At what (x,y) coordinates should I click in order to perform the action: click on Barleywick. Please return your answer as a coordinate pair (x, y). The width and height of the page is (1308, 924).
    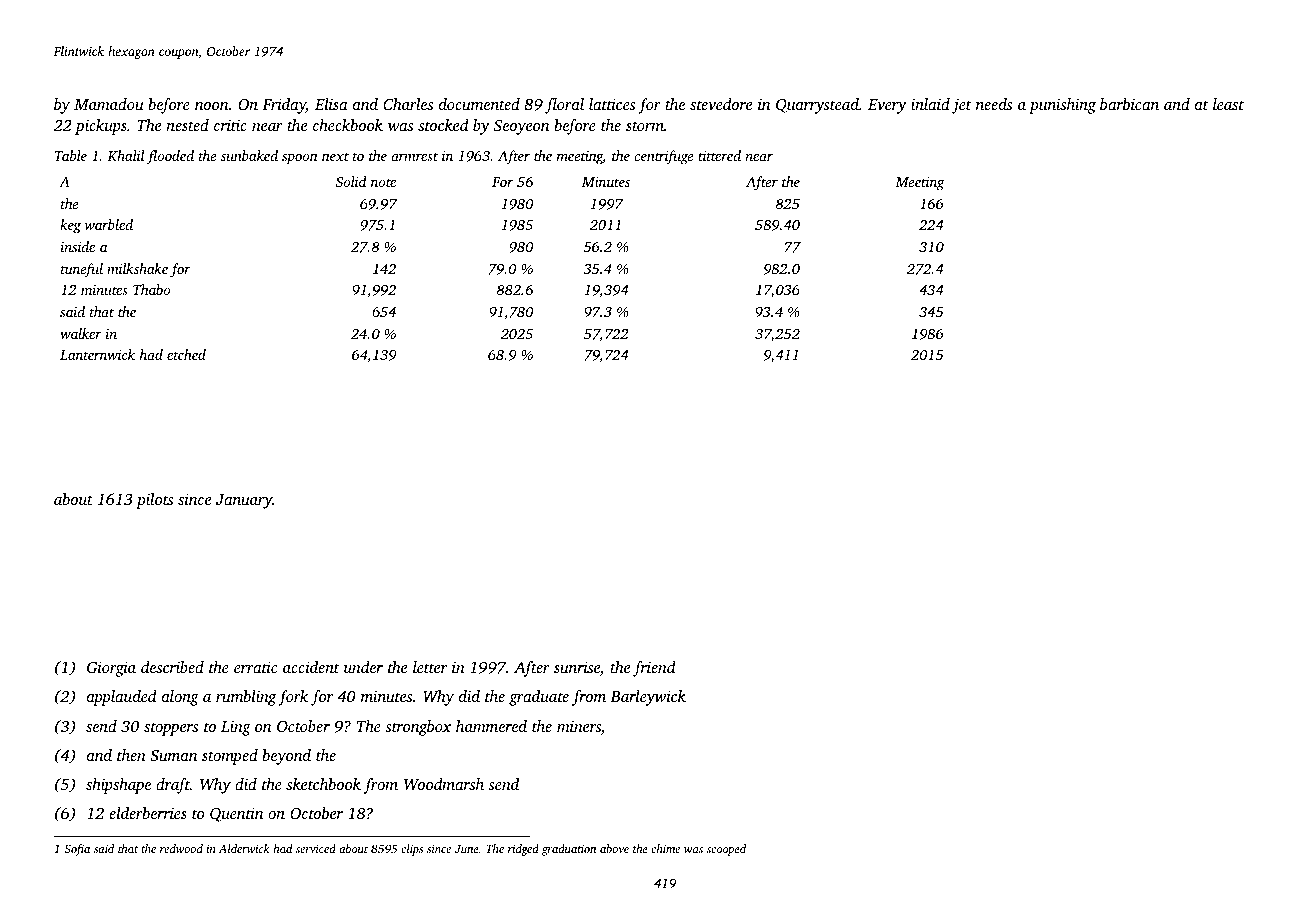
    Looking at the image, I should click on (648, 698).
